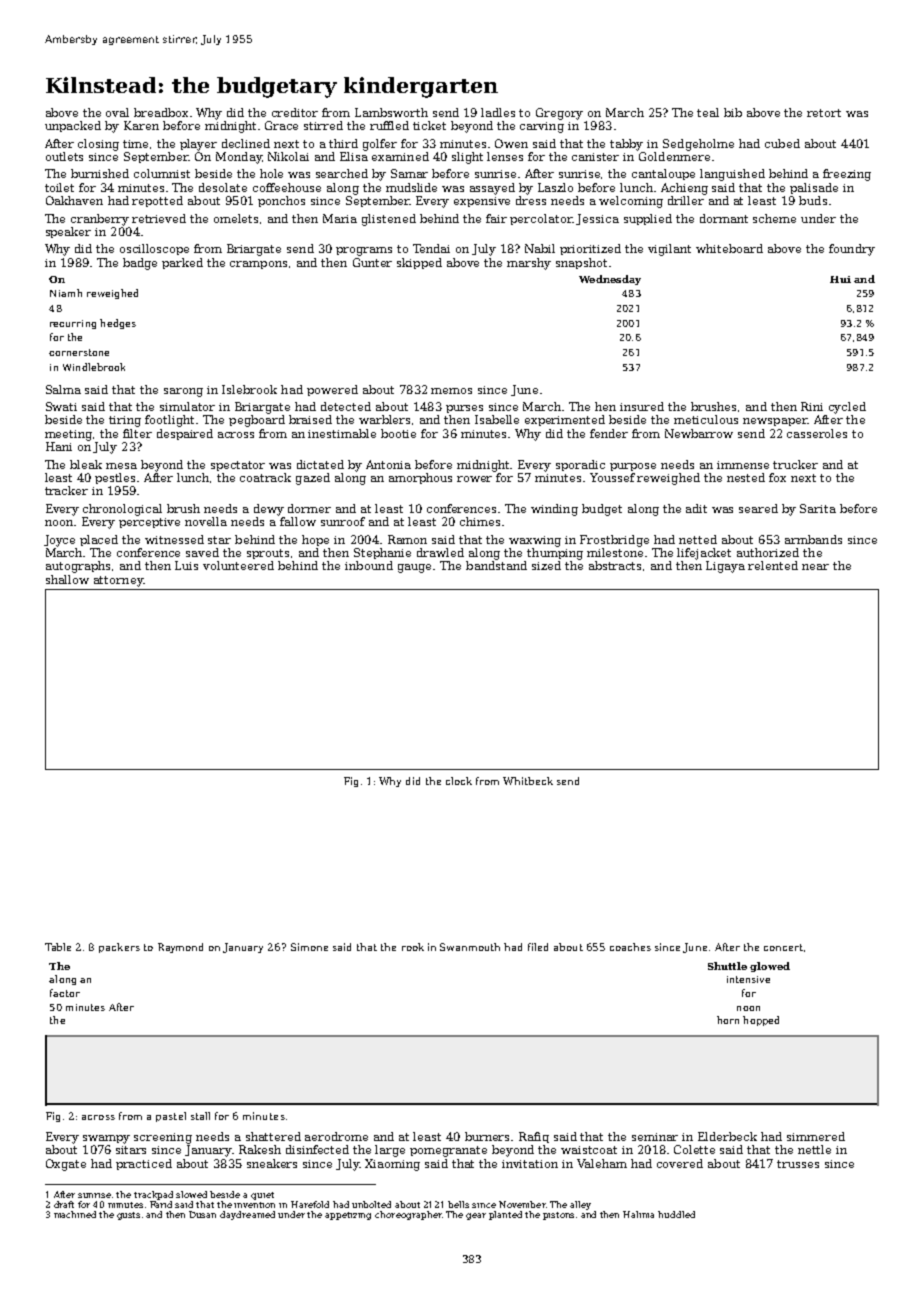 The width and height of the screenshot is (924, 1308). I want to click on trackpad, so click(153, 1195).
